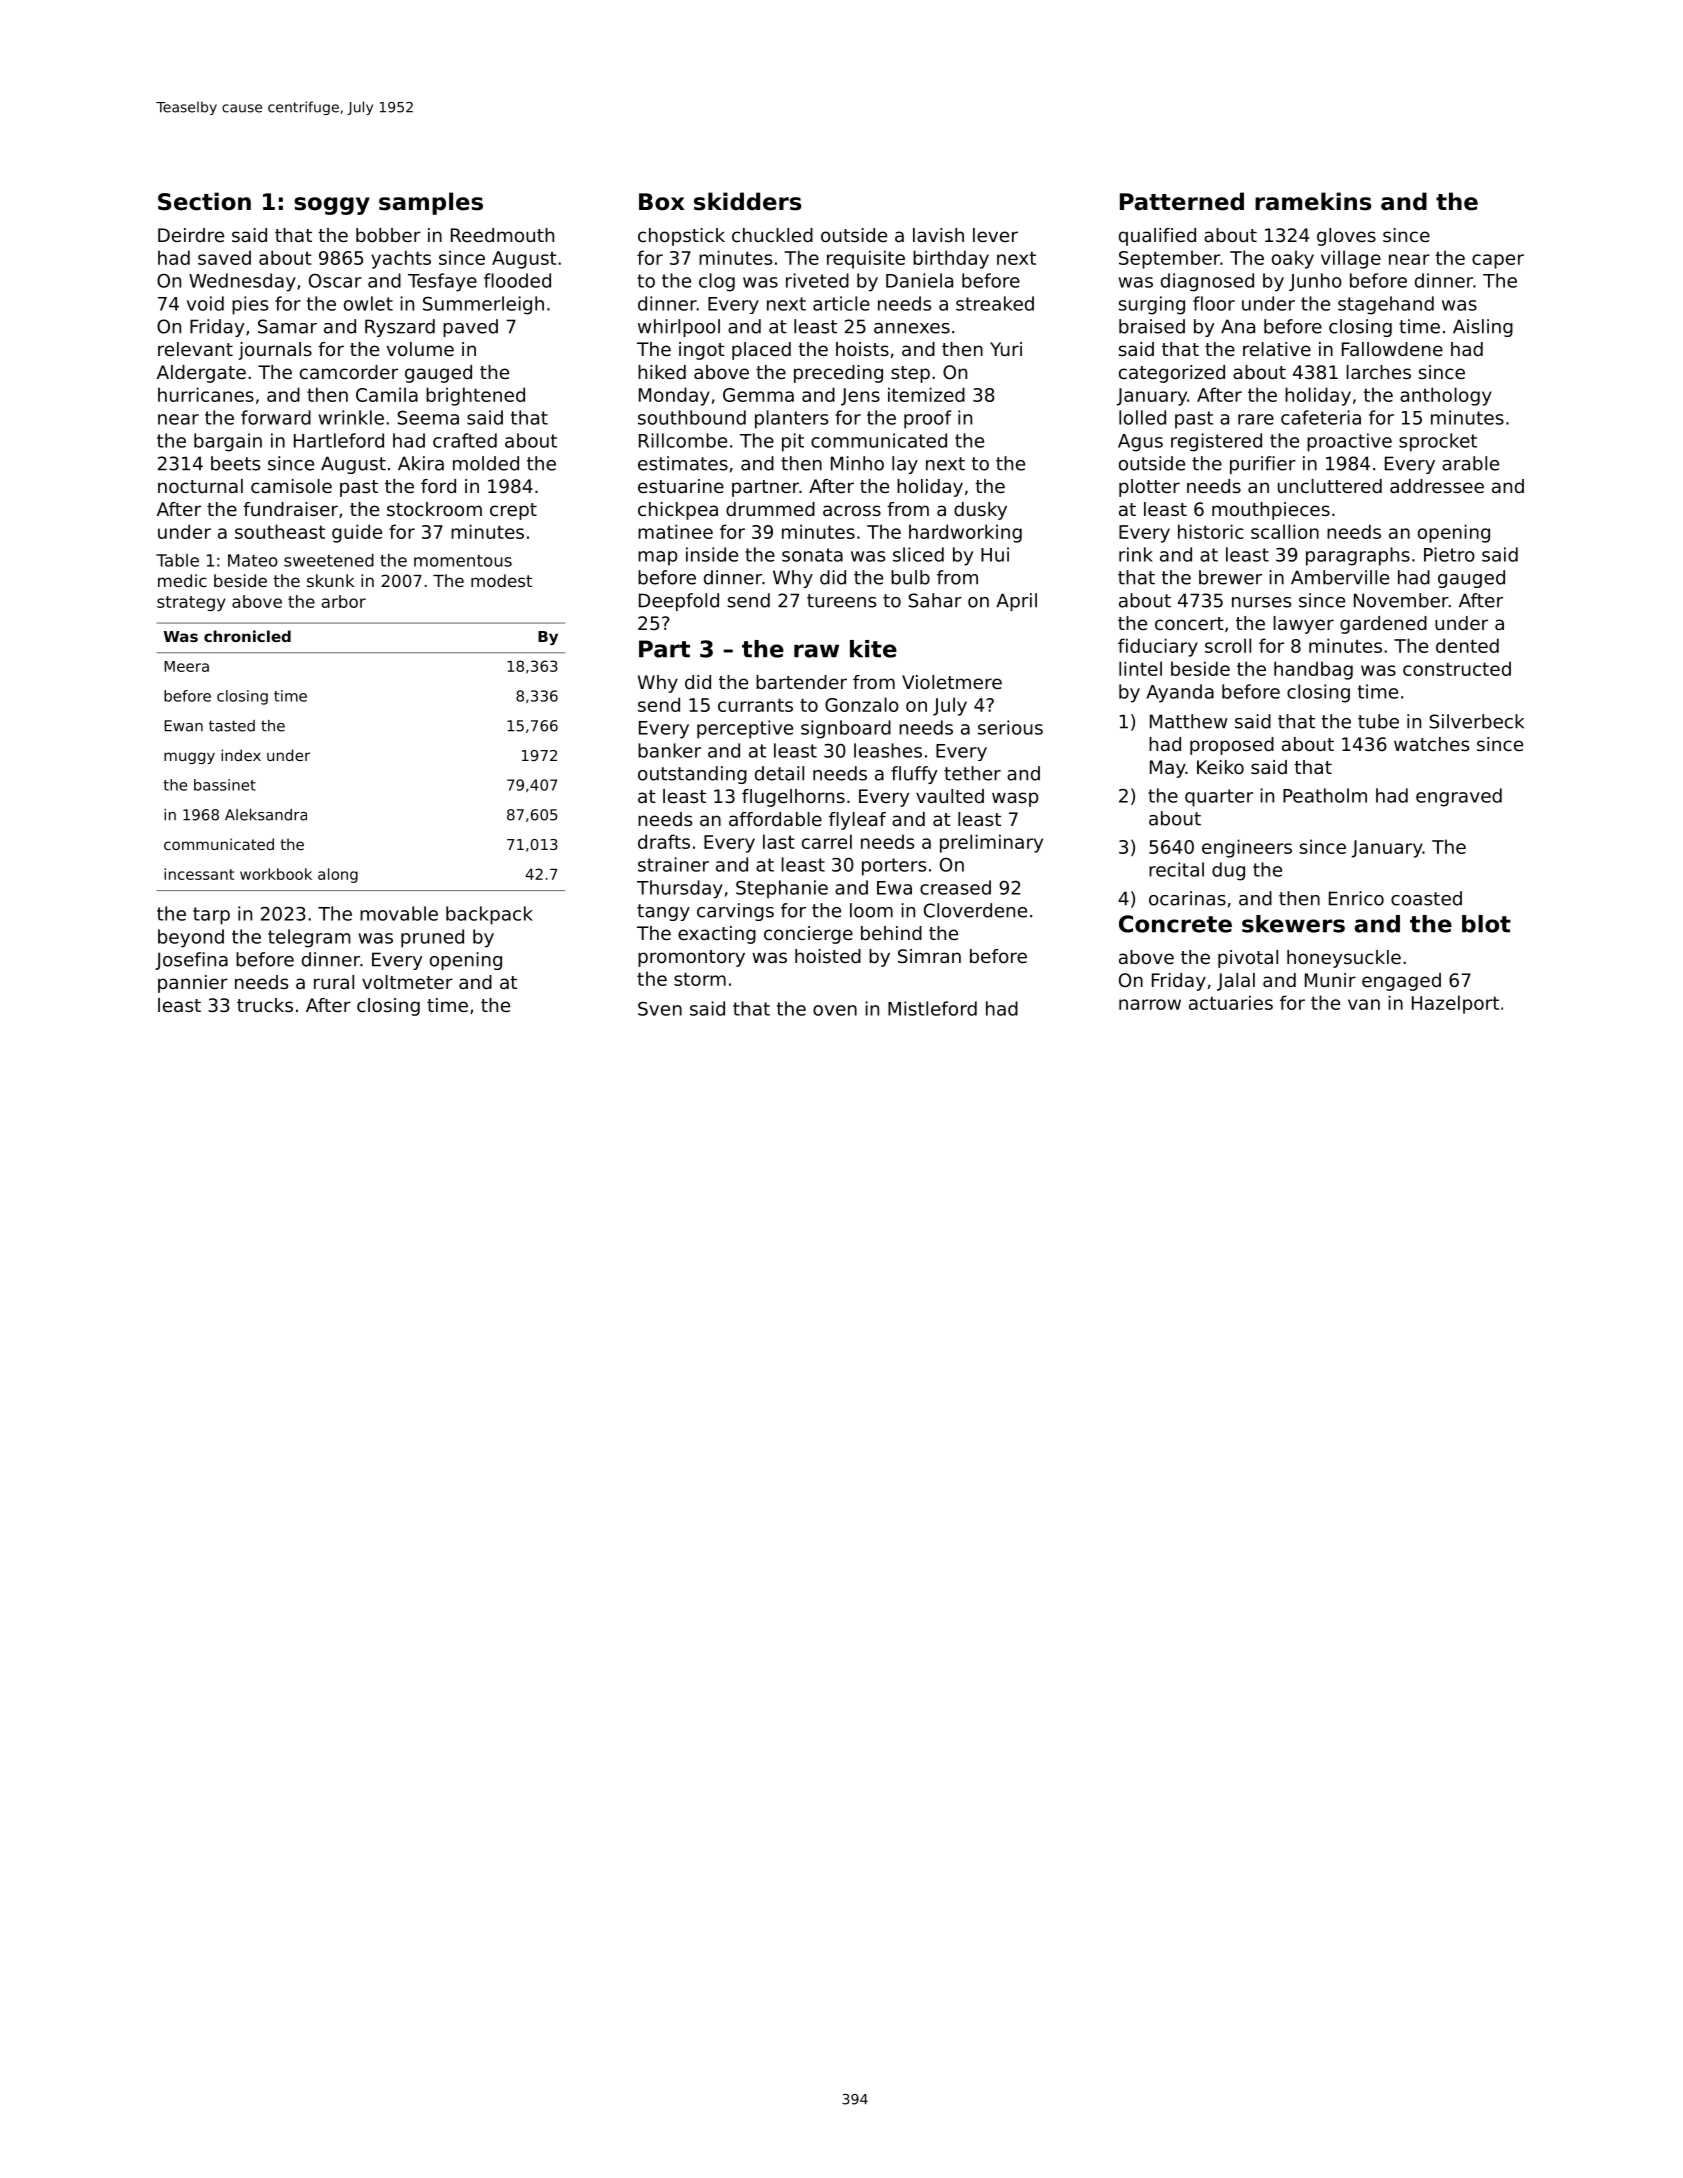  I want to click on floor, so click(1214, 303).
